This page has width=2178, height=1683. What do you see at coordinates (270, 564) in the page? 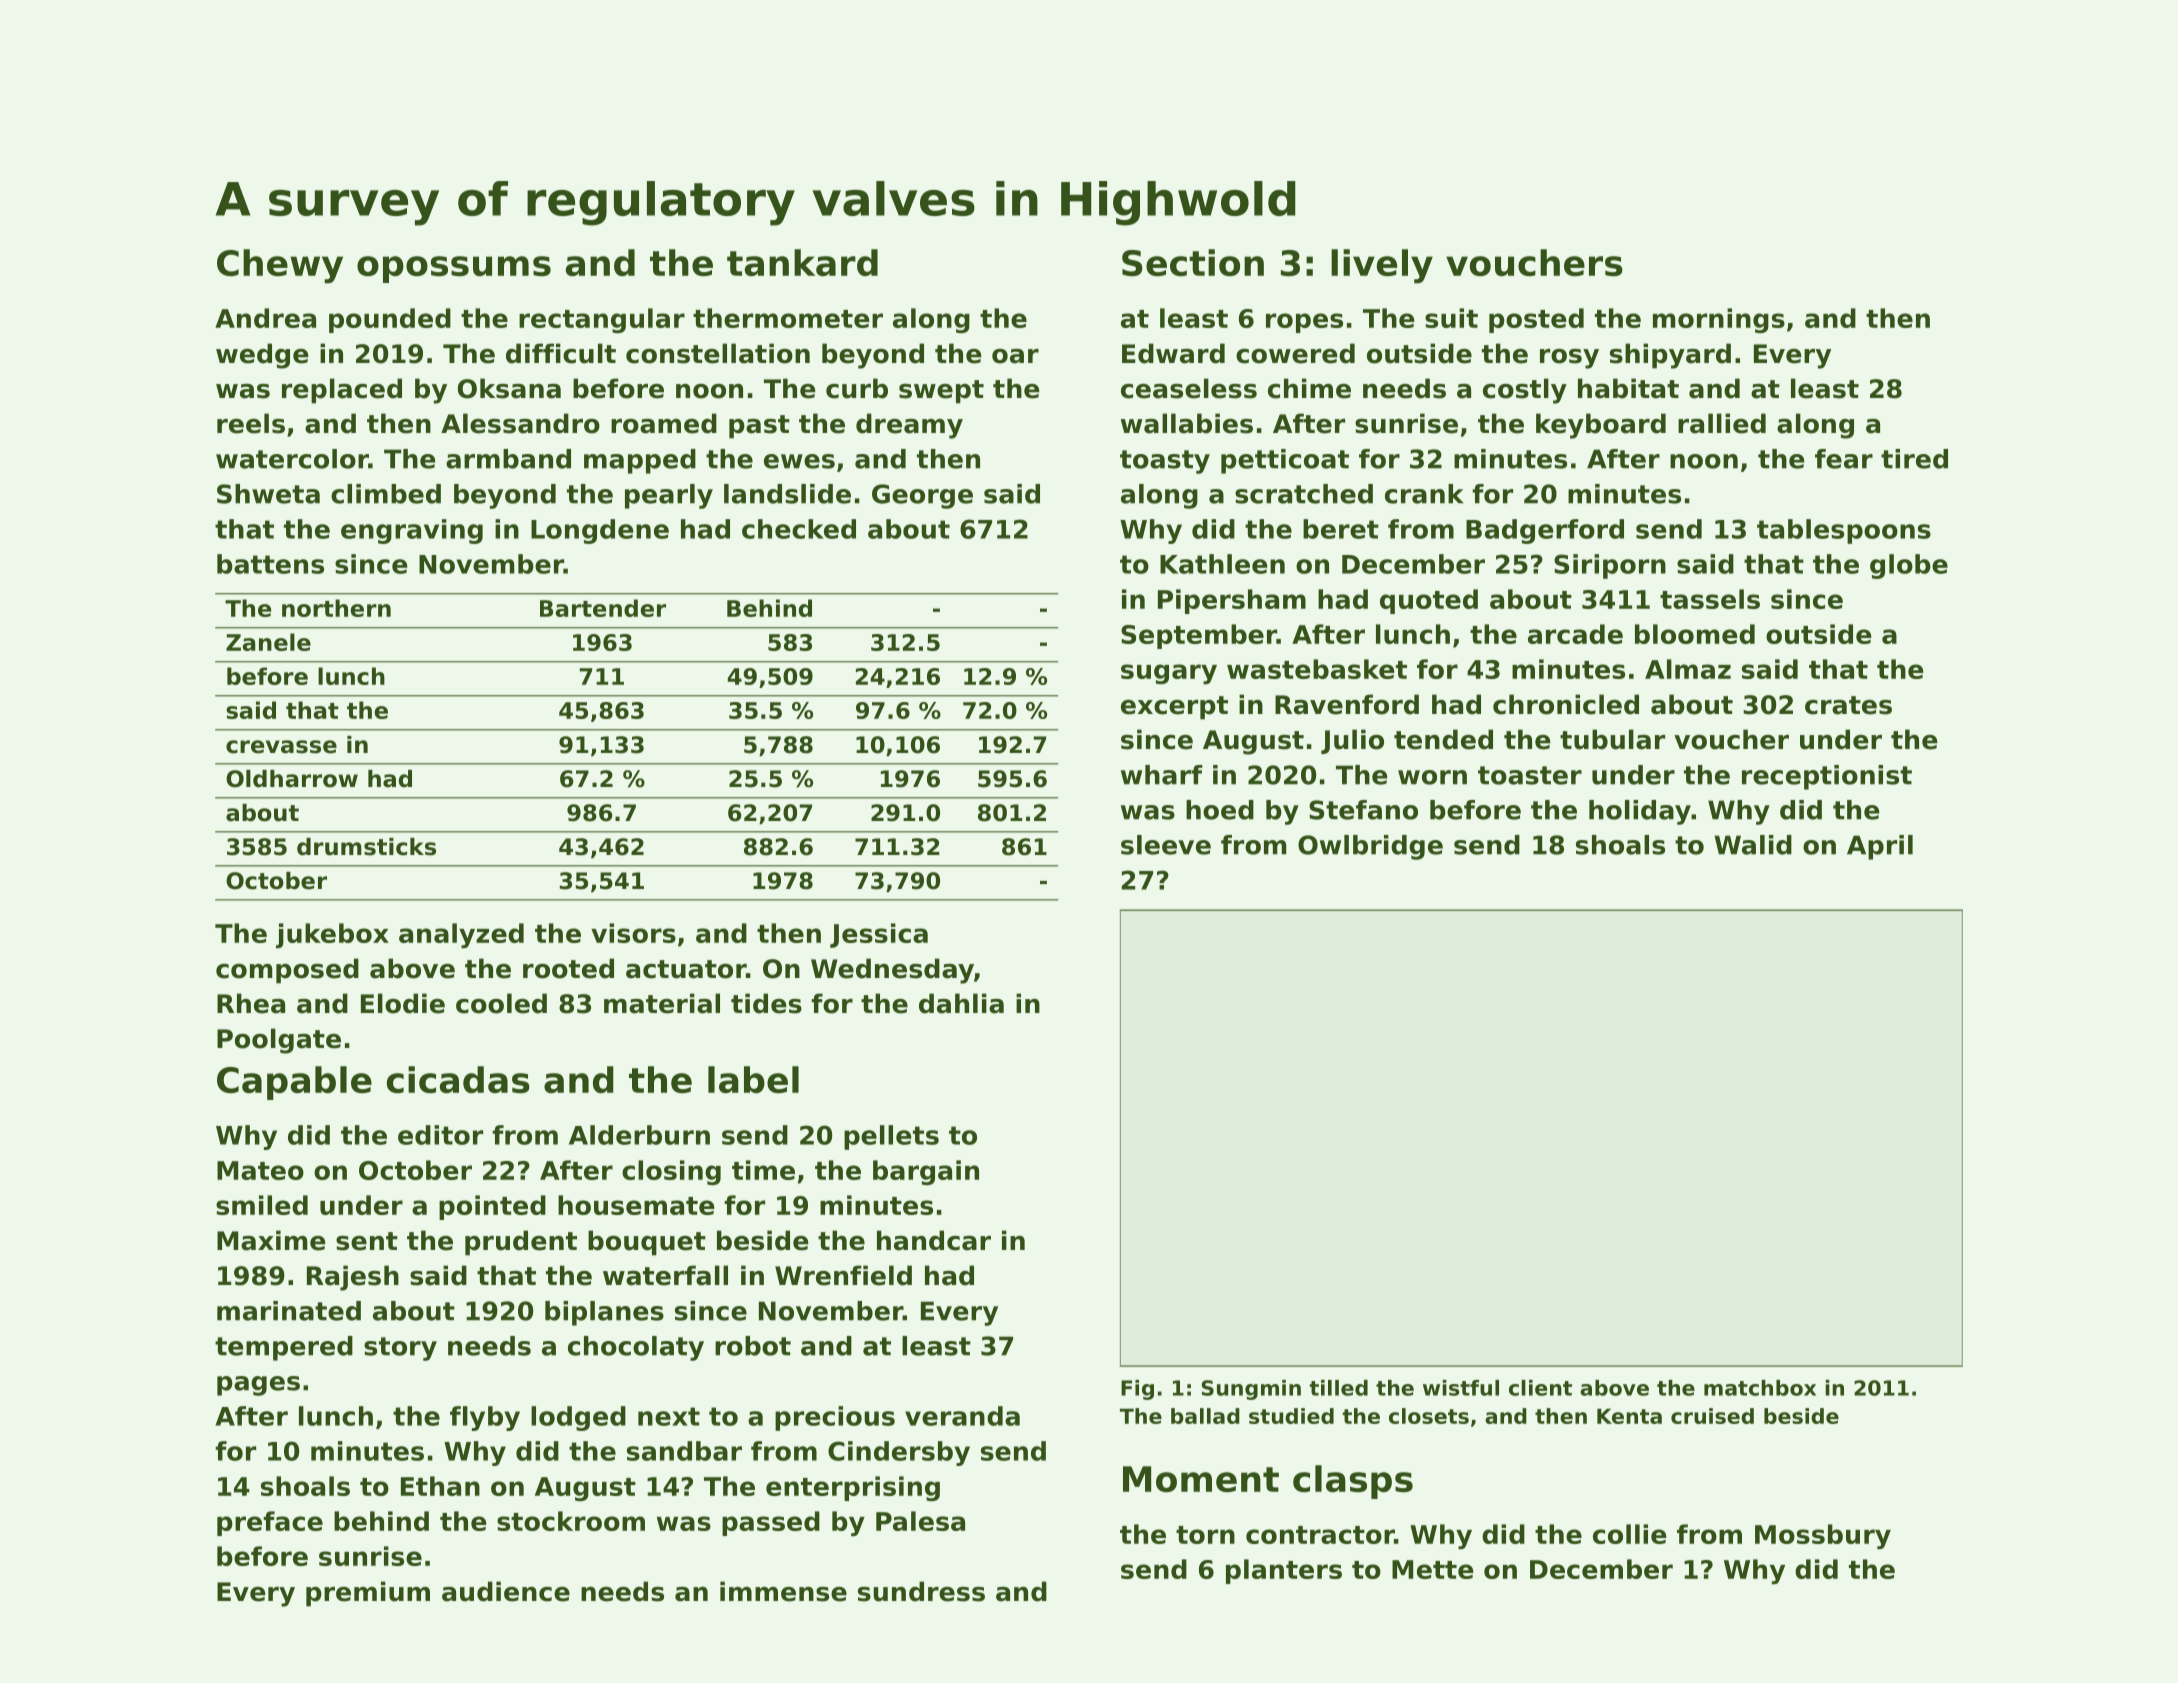
I see `battens` at bounding box center [270, 564].
